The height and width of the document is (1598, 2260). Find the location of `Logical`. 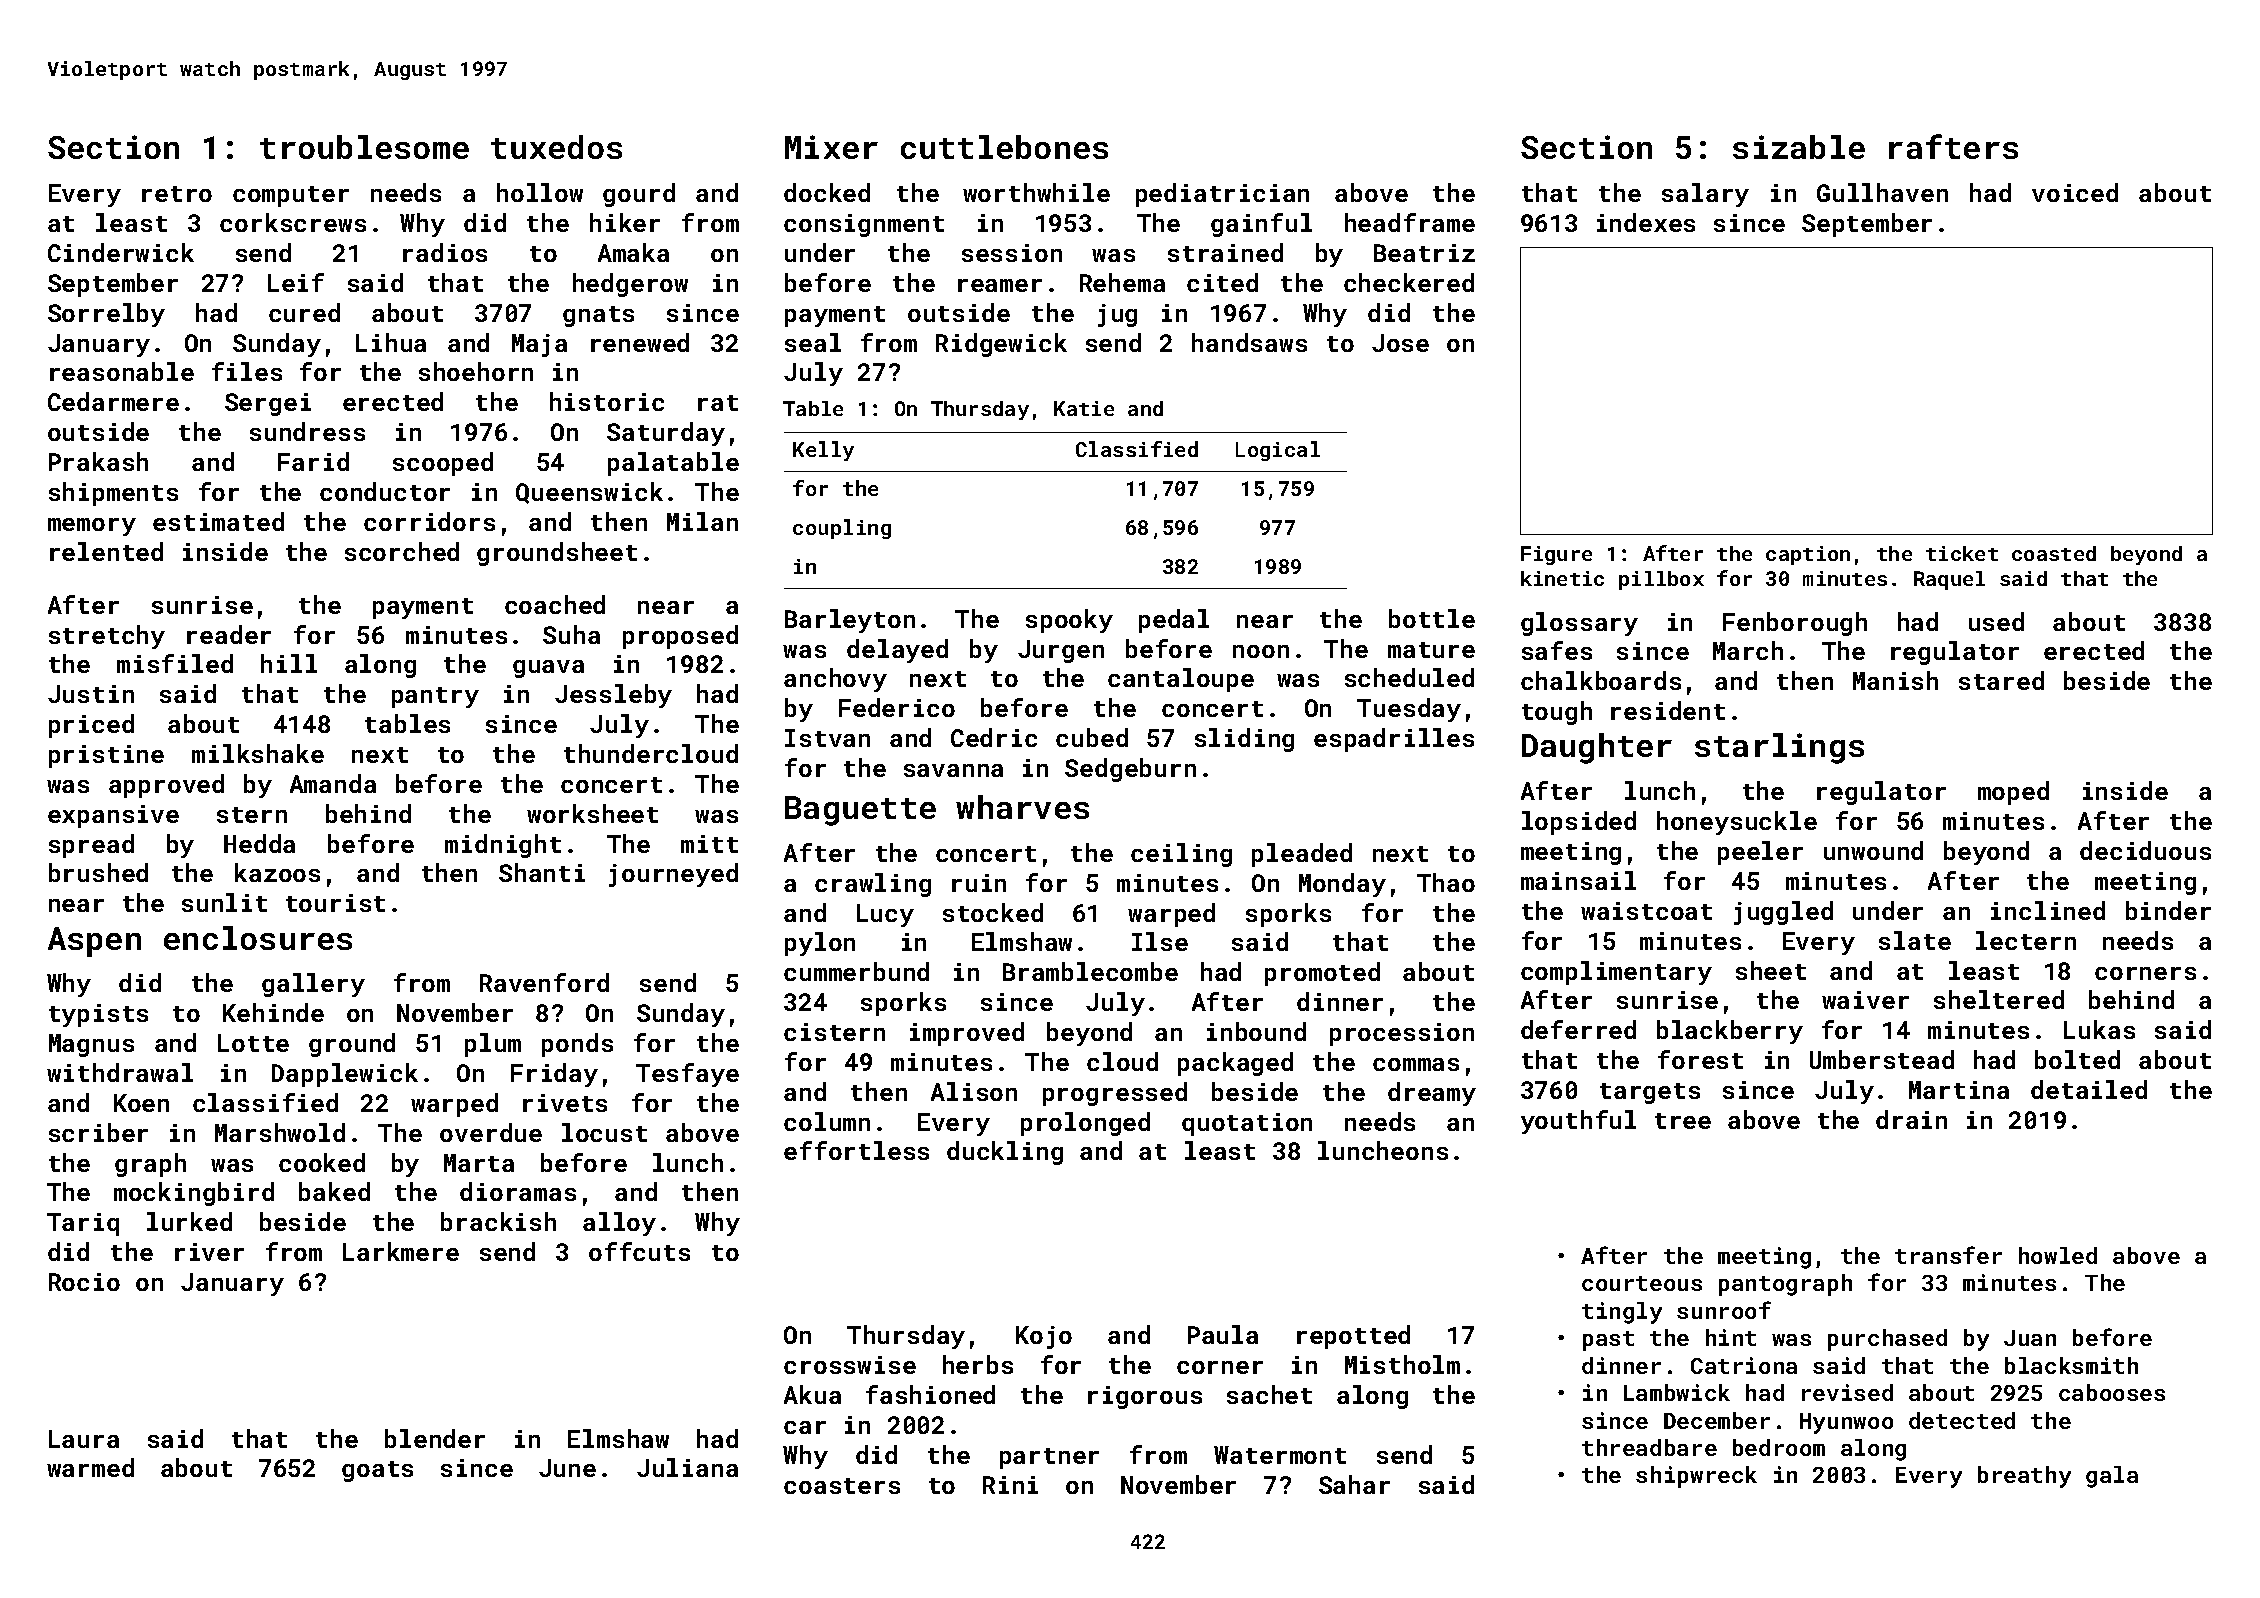

Logical is located at coordinates (1278, 451).
